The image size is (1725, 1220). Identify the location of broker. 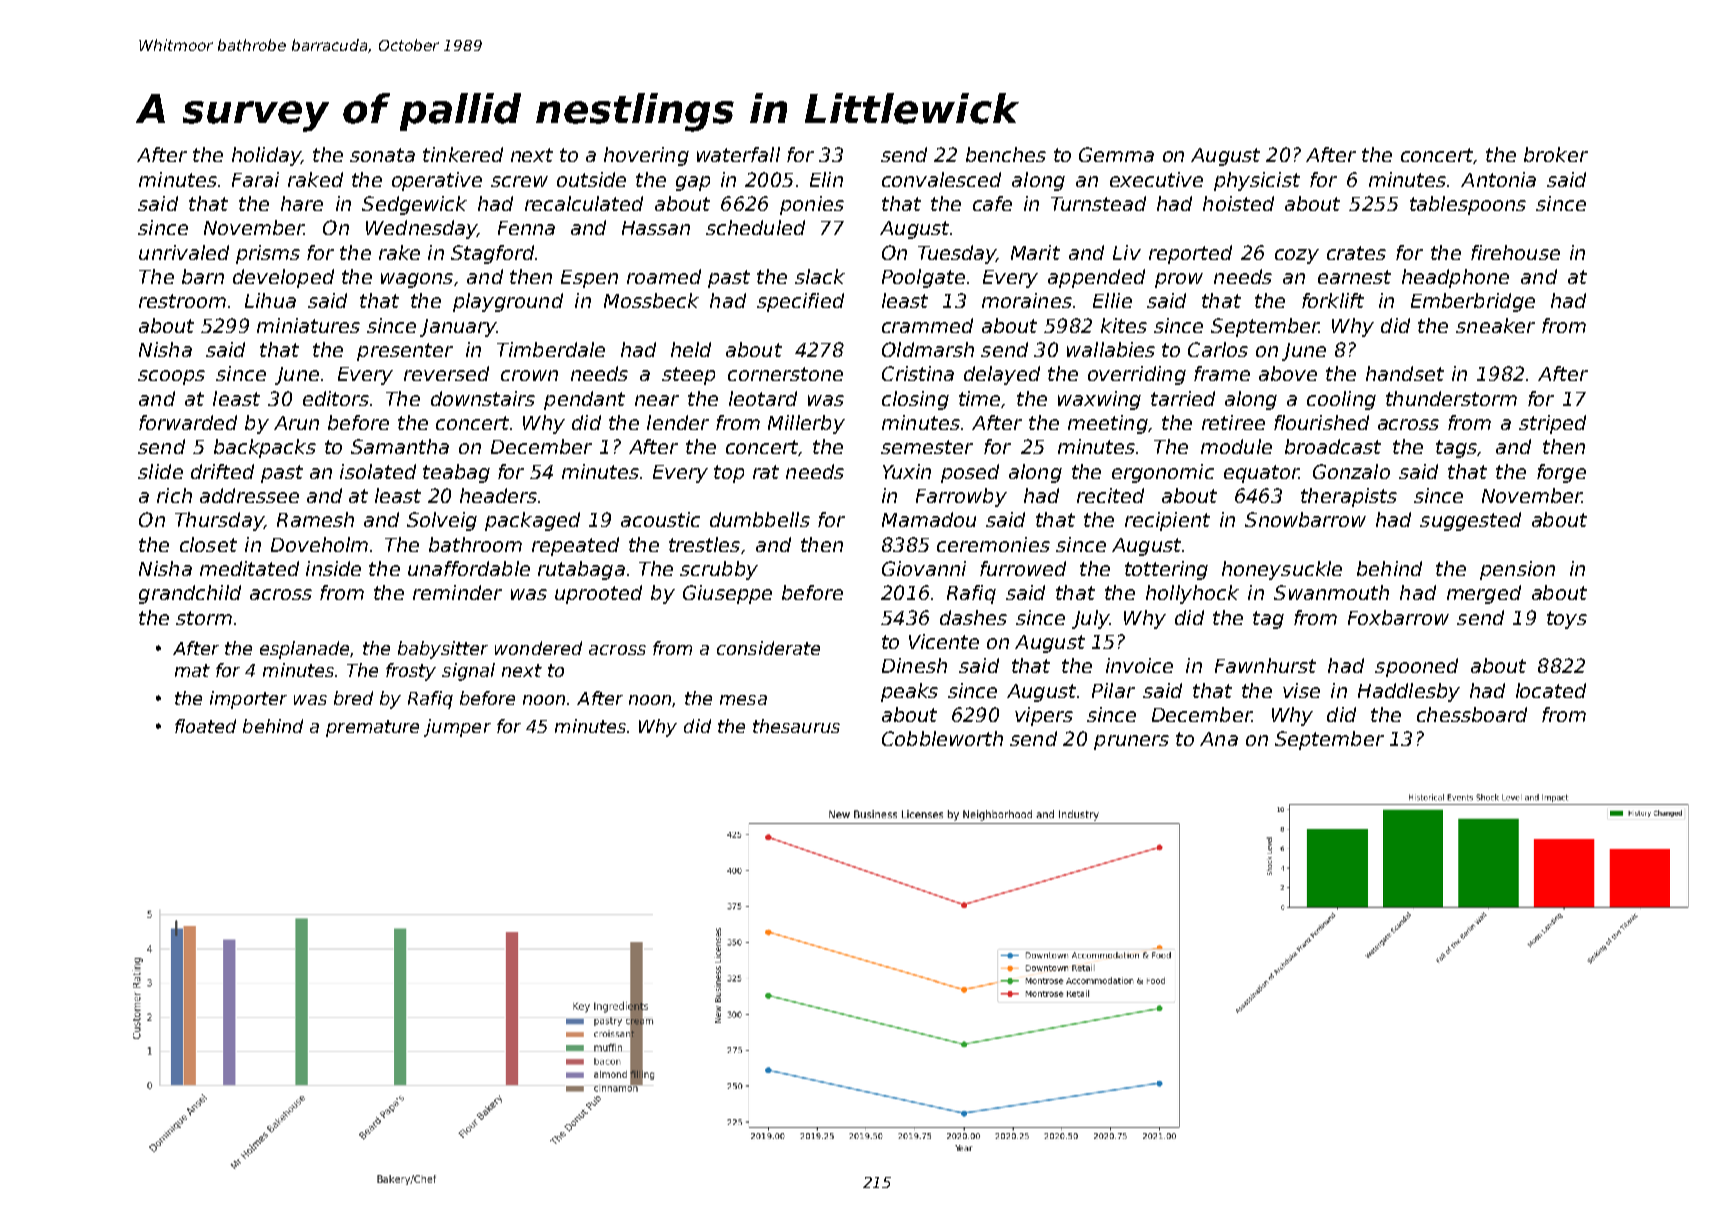
(1556, 154).
